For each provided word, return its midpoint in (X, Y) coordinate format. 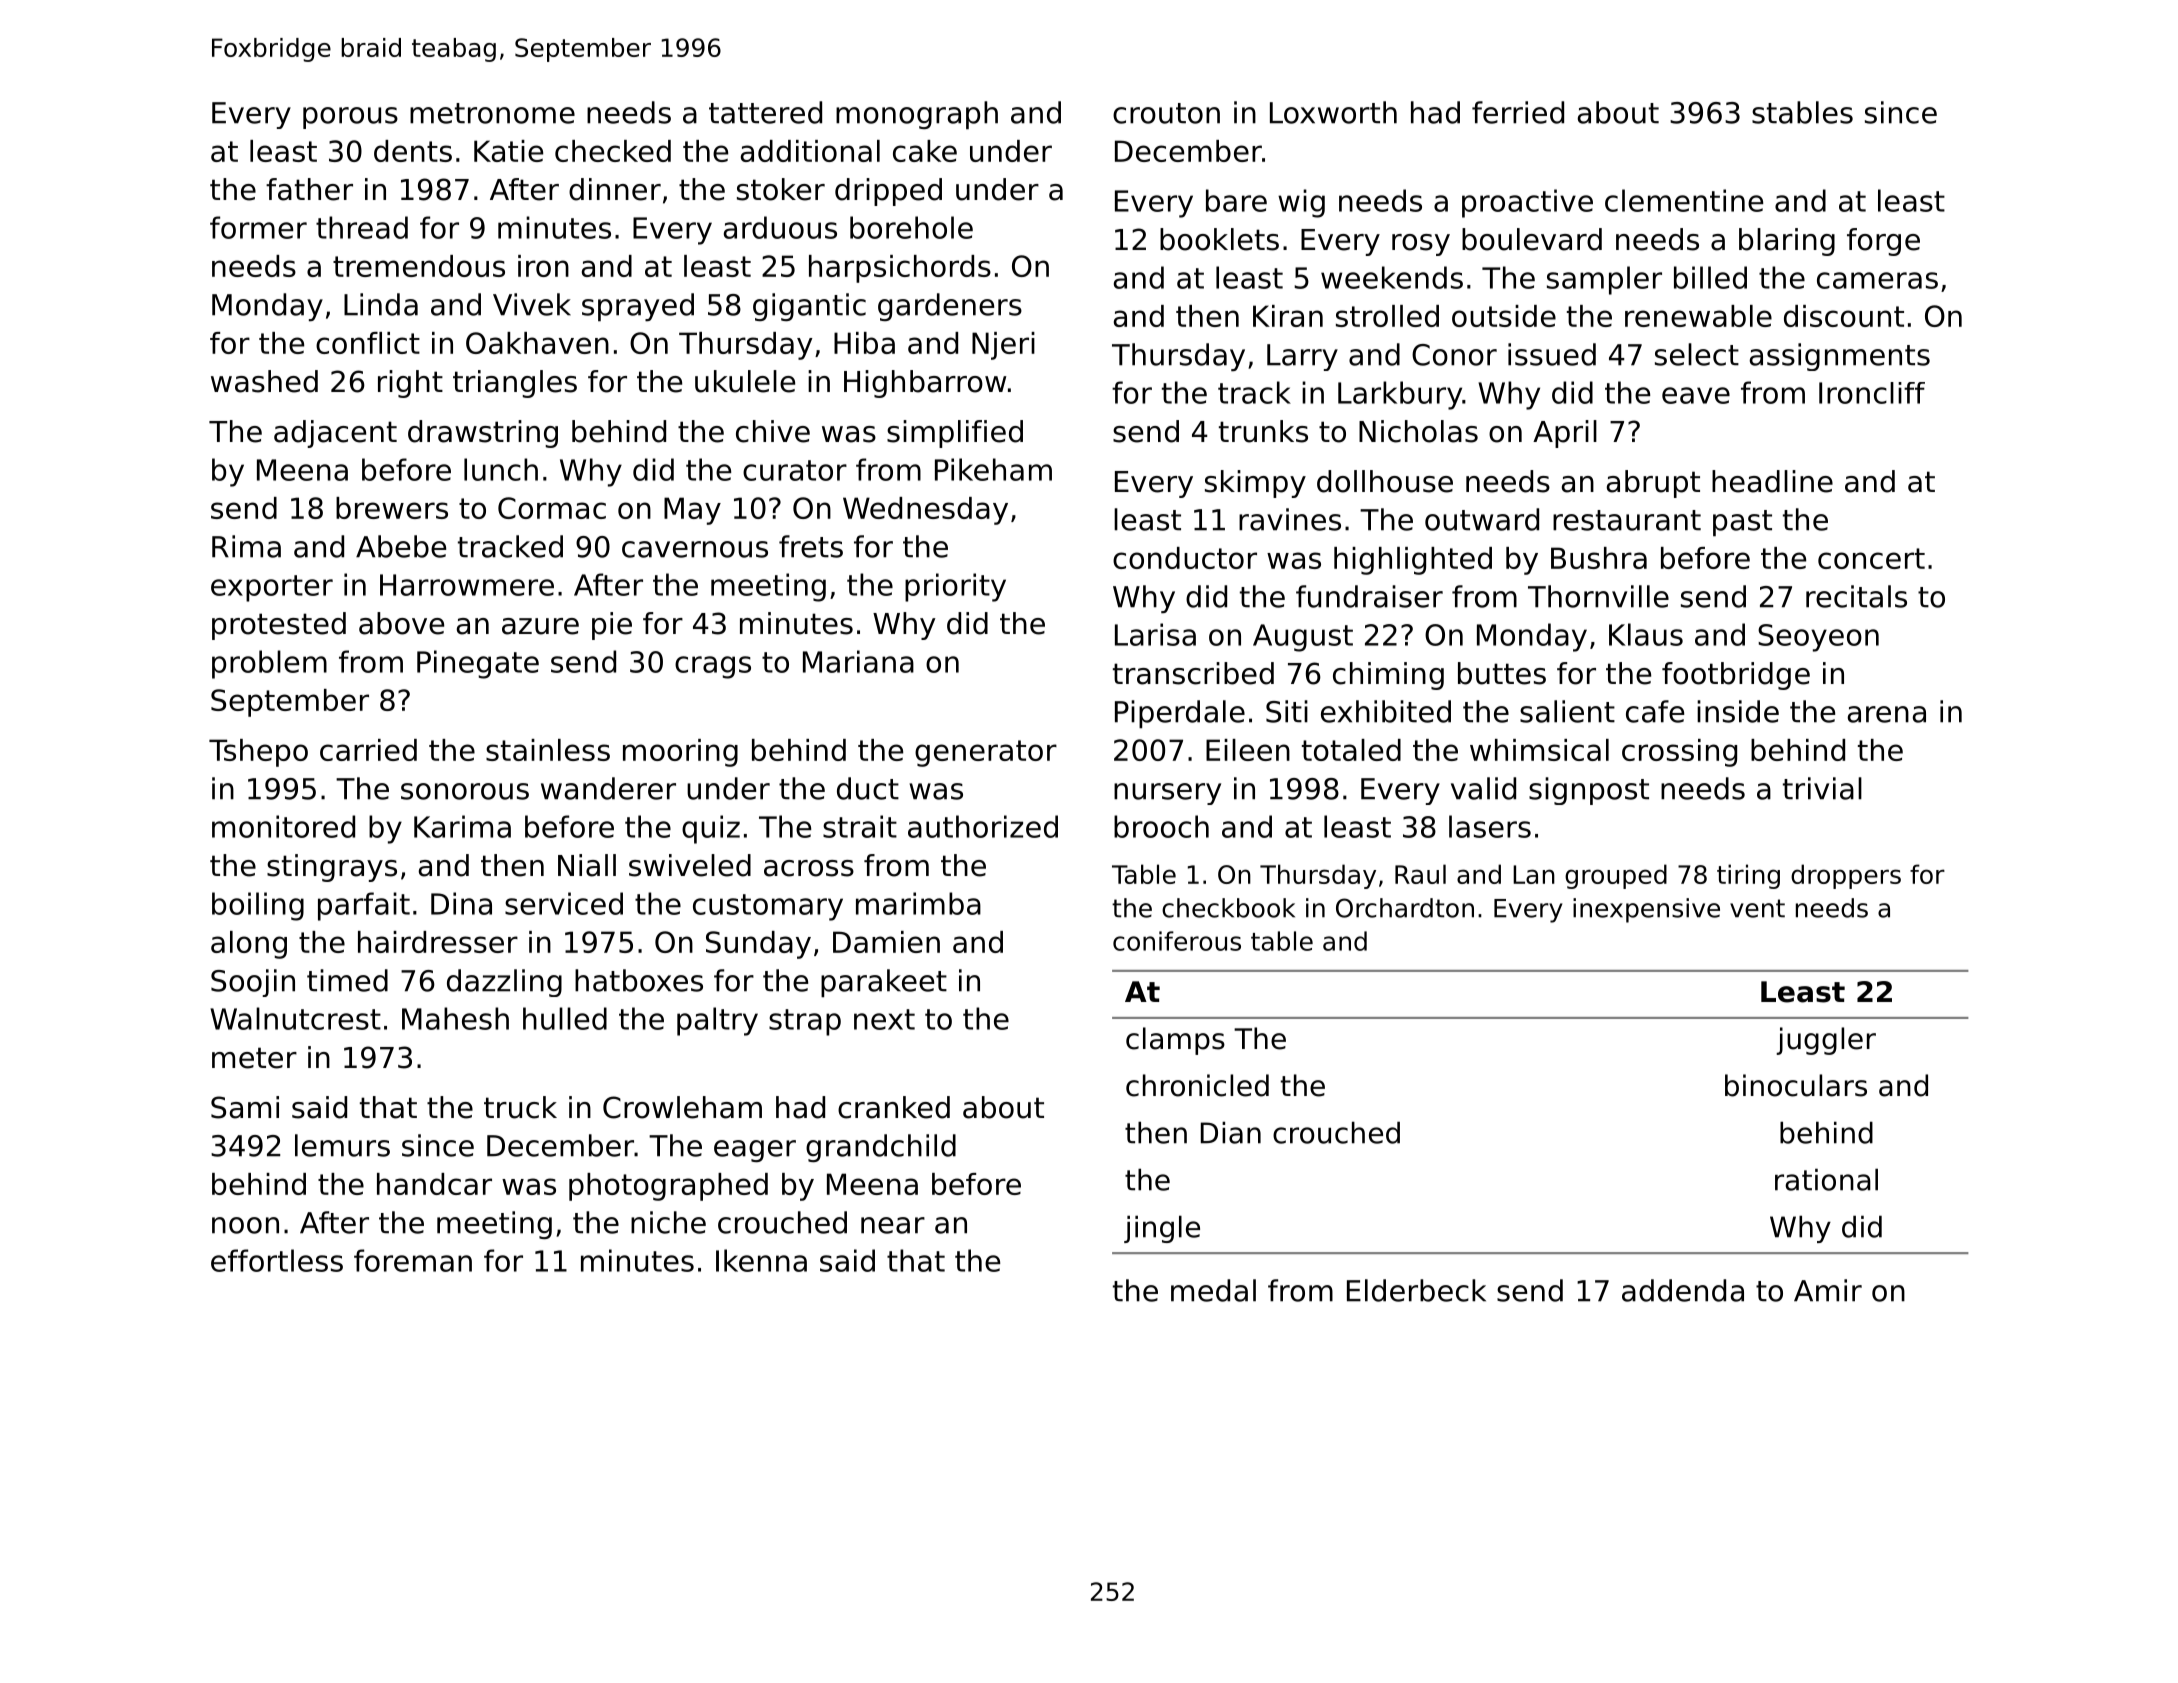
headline (1772, 481)
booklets (1219, 239)
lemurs (342, 1145)
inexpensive (1646, 910)
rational (1826, 1179)
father (309, 189)
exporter (272, 588)
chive (773, 431)
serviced (564, 903)
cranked (894, 1107)
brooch (1161, 826)
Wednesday (925, 511)
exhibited (1386, 711)
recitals (1856, 596)
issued (1552, 354)
